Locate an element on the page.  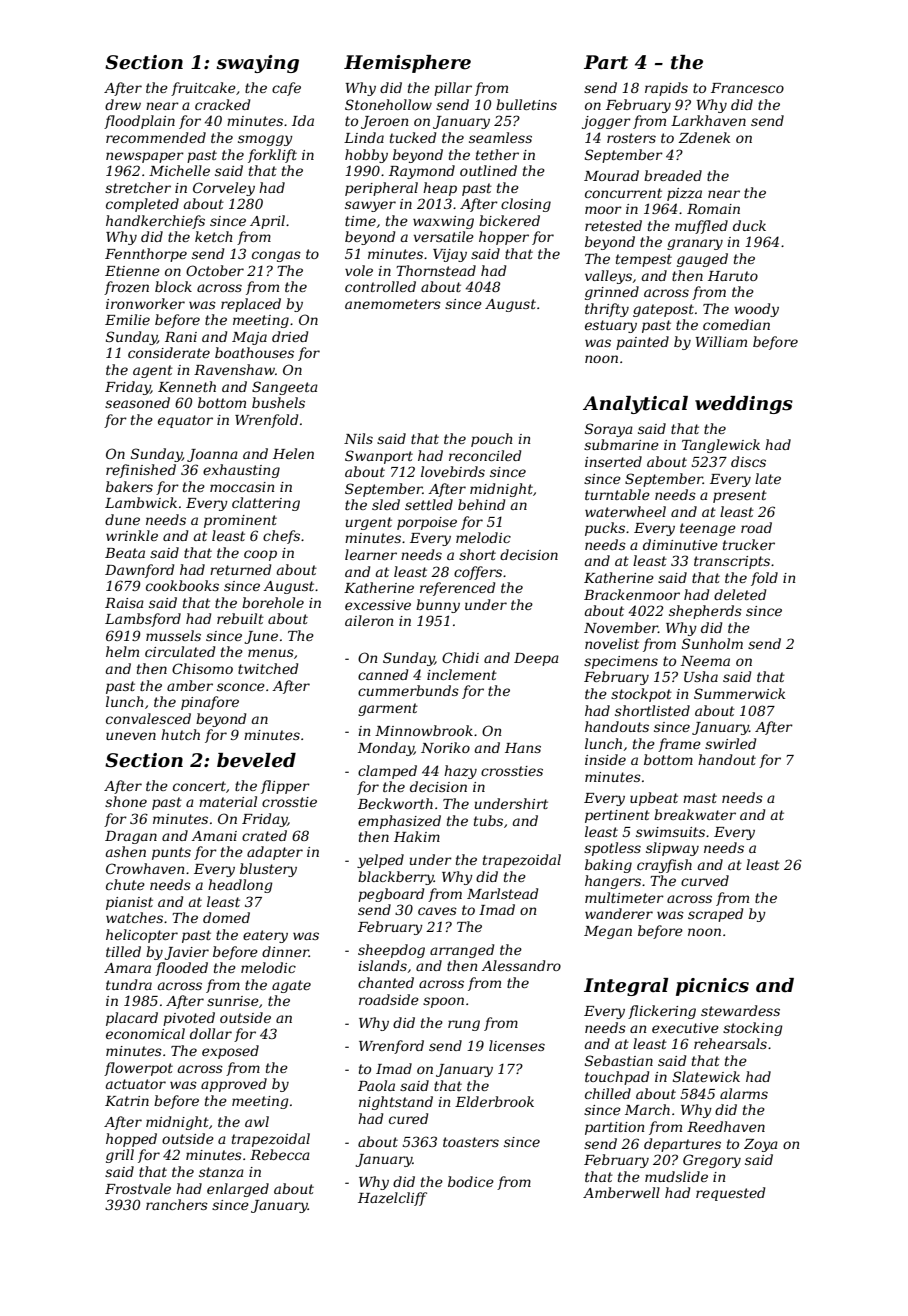
Integral is located at coordinates (626, 987).
